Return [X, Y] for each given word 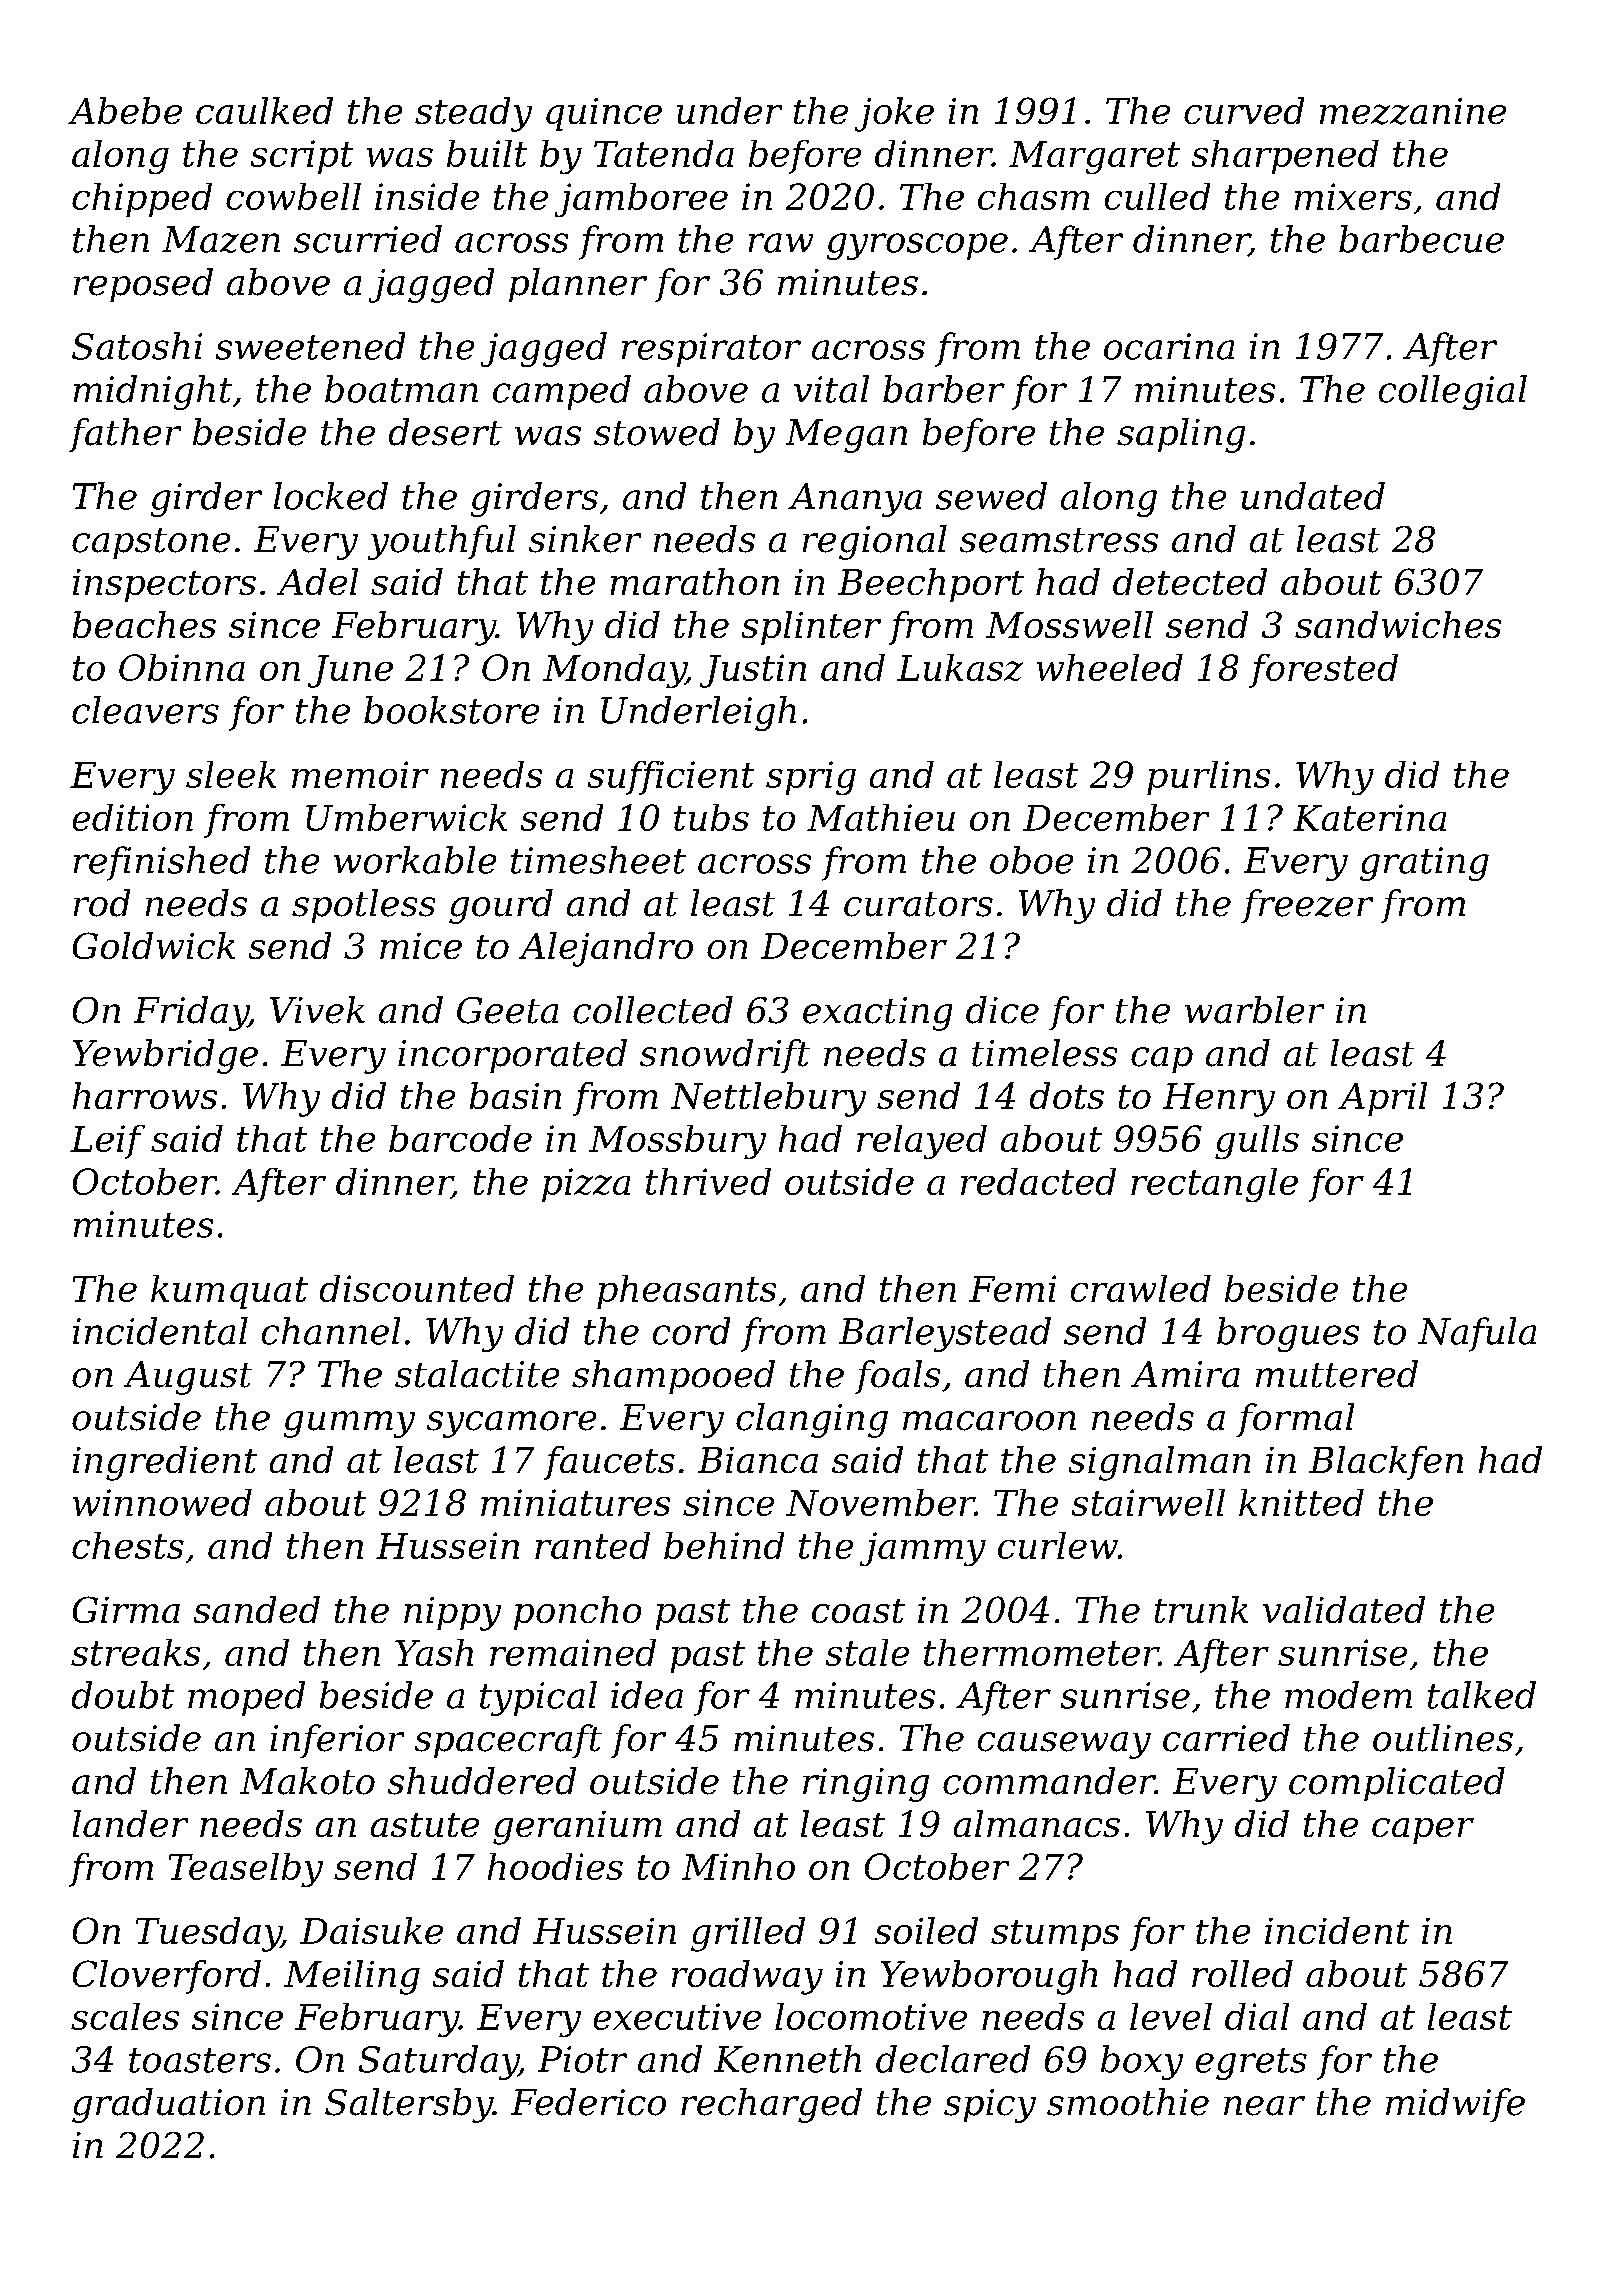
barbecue [1421, 239]
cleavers [145, 710]
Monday [614, 671]
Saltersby [409, 2105]
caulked [264, 110]
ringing [866, 1785]
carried [1226, 1738]
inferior [337, 1741]
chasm [1033, 196]
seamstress [1059, 540]
